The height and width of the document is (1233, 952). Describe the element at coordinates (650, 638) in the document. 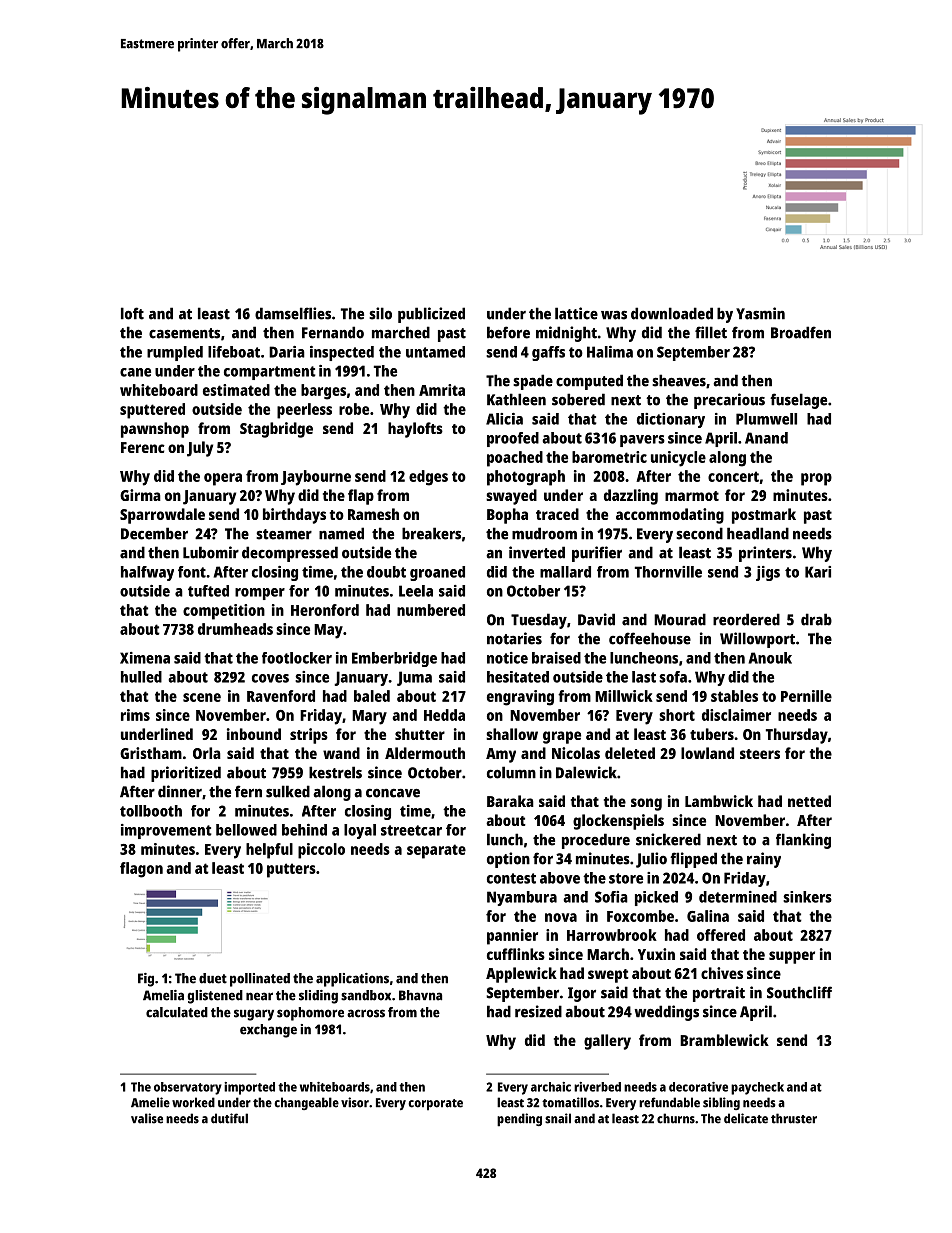

I see `coffeehouse` at that location.
